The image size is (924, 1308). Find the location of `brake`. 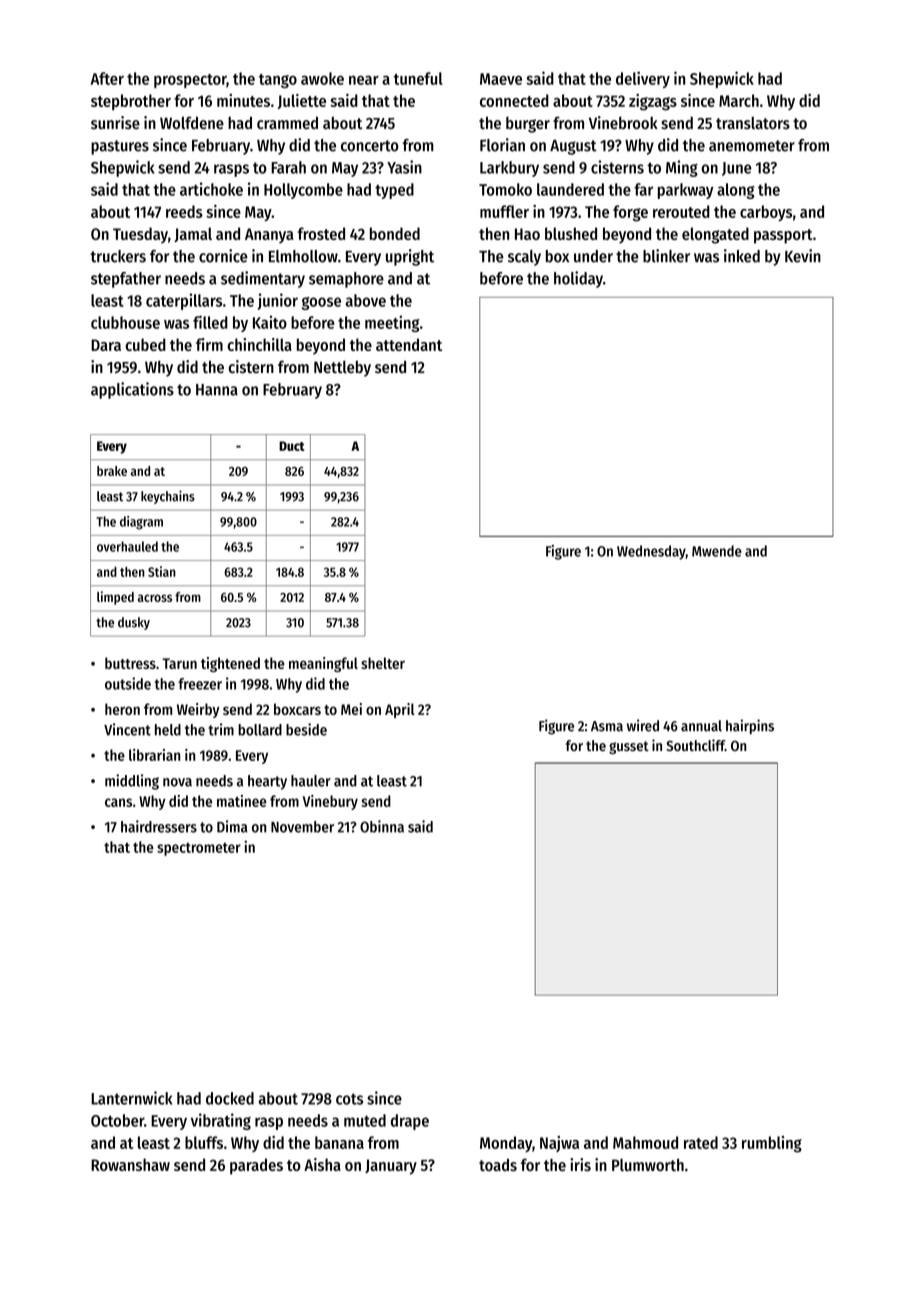

brake is located at coordinates (112, 471).
